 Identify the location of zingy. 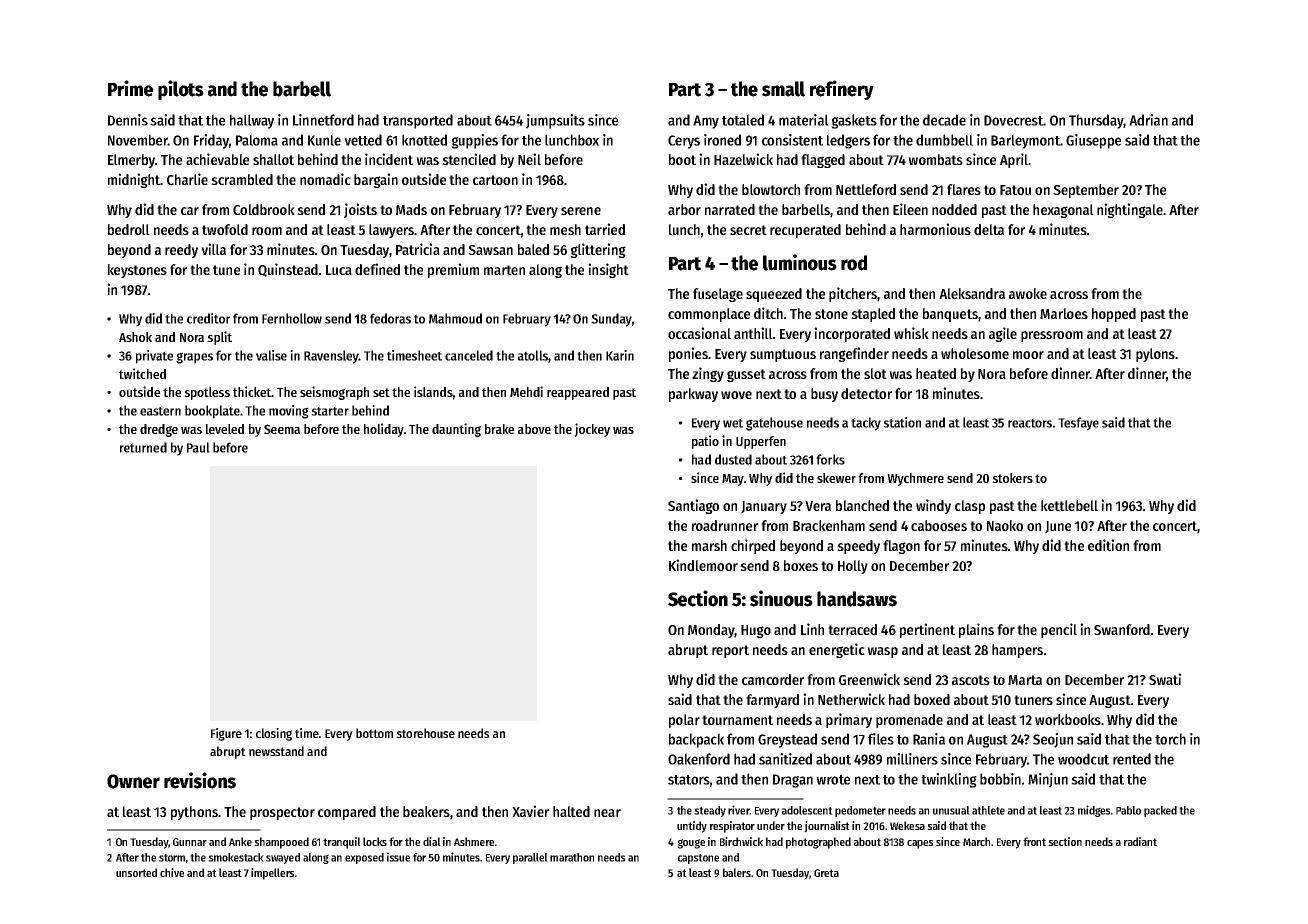
(708, 374).
